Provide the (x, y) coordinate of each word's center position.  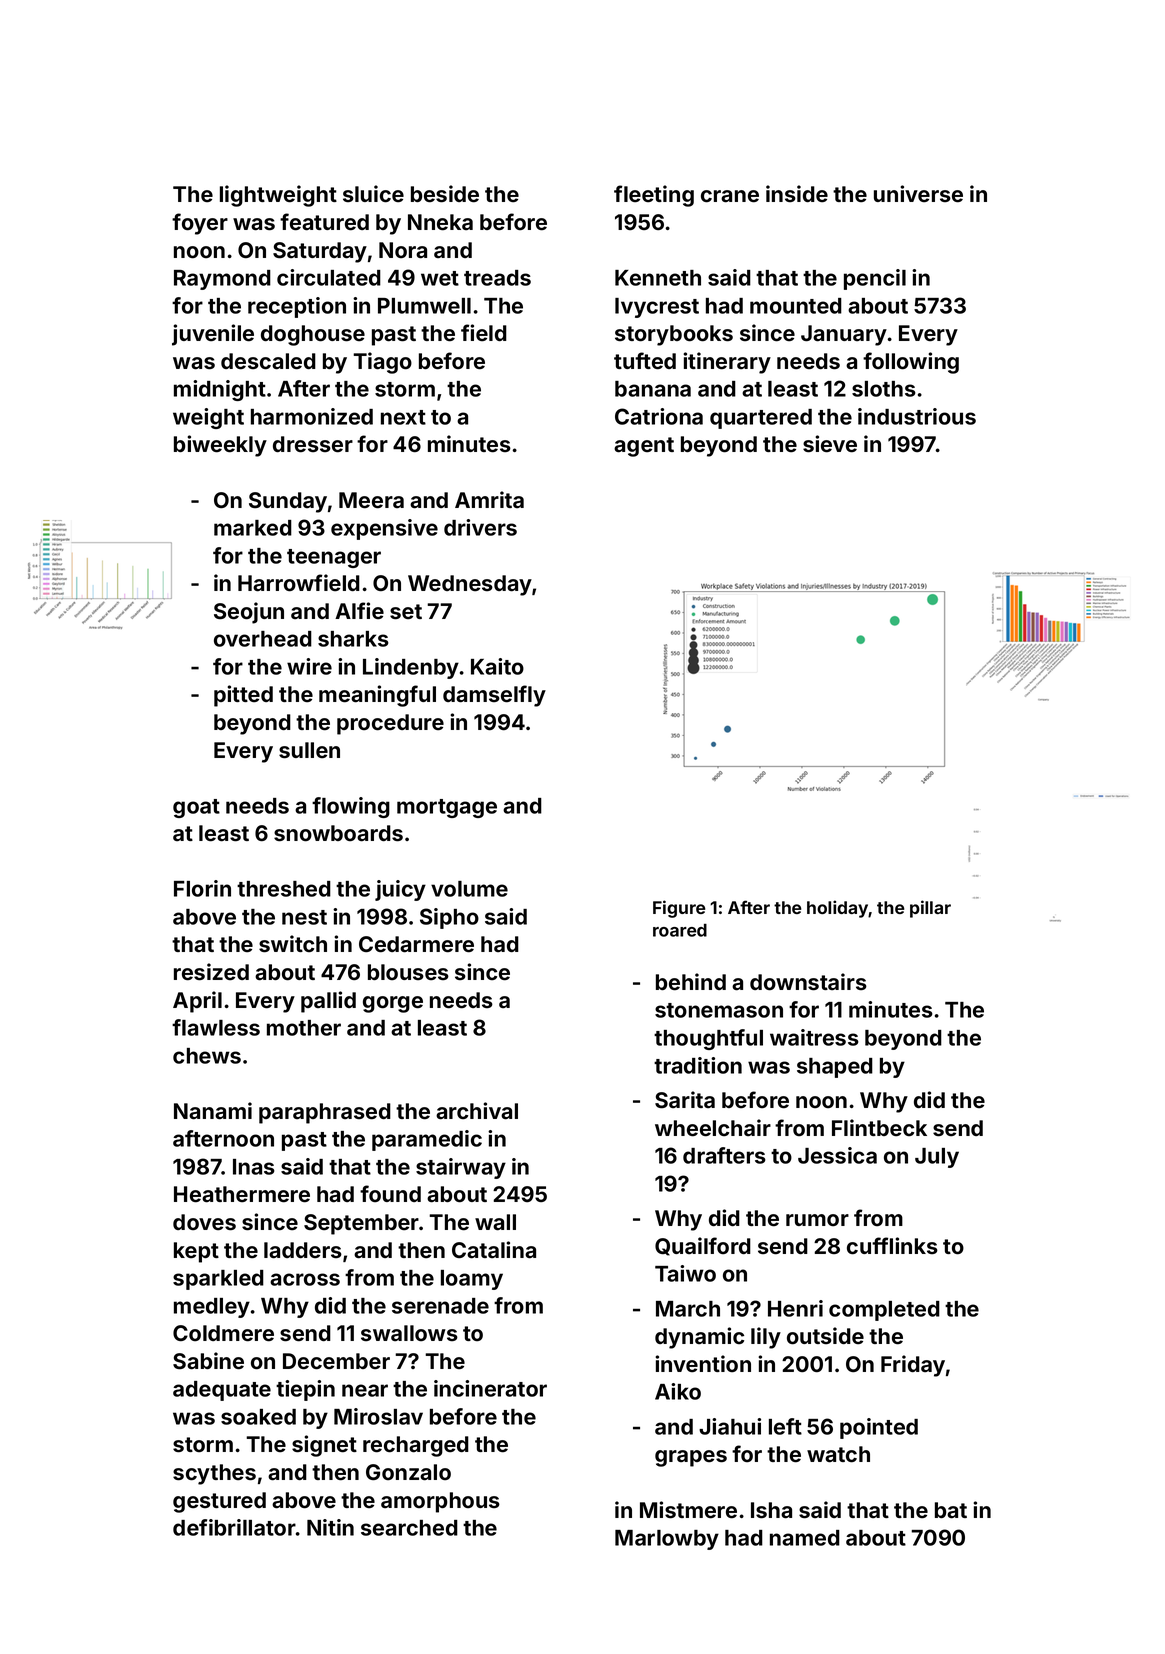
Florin (202, 888)
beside (445, 194)
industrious (917, 416)
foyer (200, 224)
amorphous (440, 1502)
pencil (875, 279)
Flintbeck (879, 1128)
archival (477, 1111)
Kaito (497, 666)
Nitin (330, 1527)
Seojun (249, 613)
